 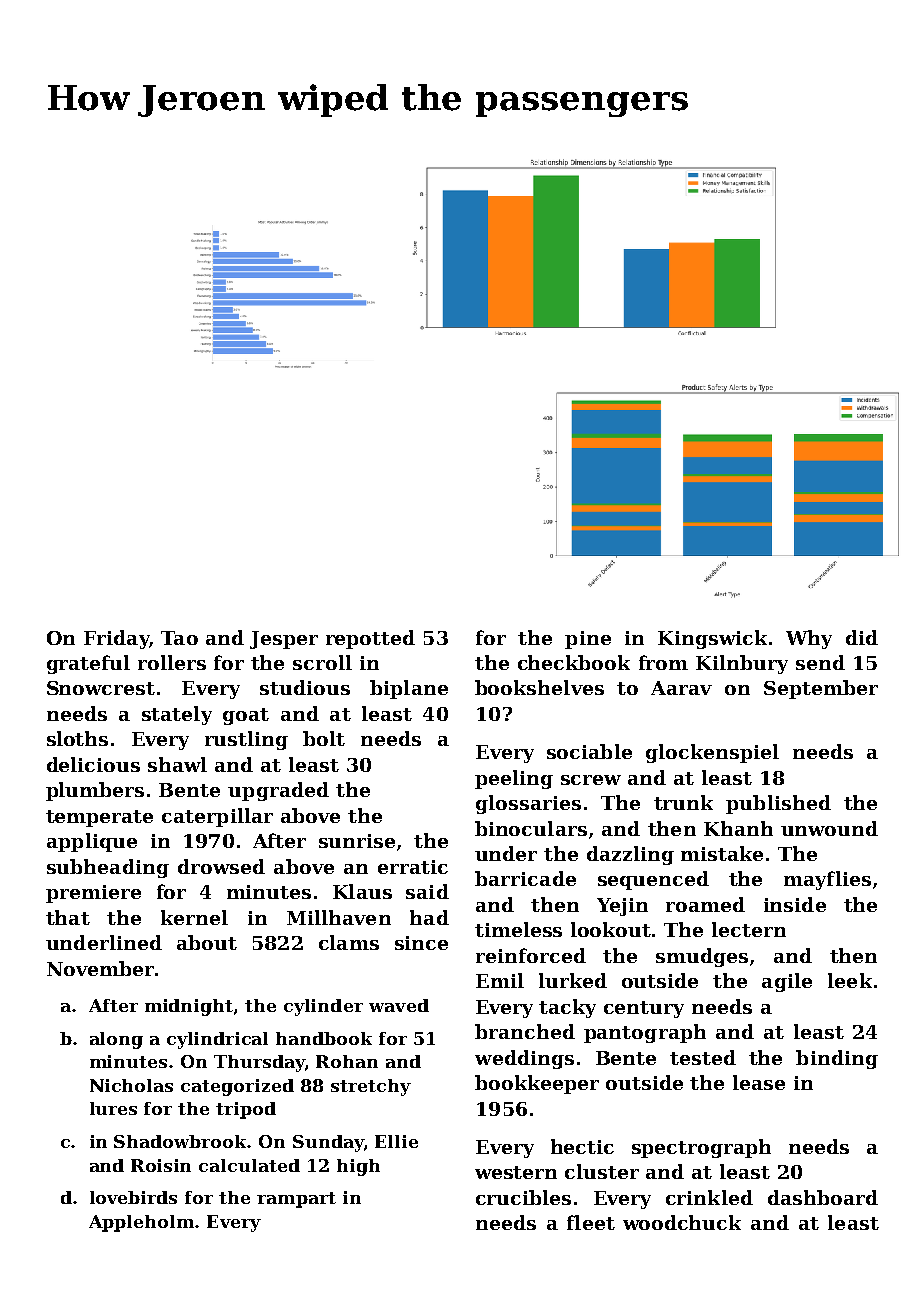 What do you see at coordinates (611, 929) in the screenshot?
I see `lookout` at bounding box center [611, 929].
